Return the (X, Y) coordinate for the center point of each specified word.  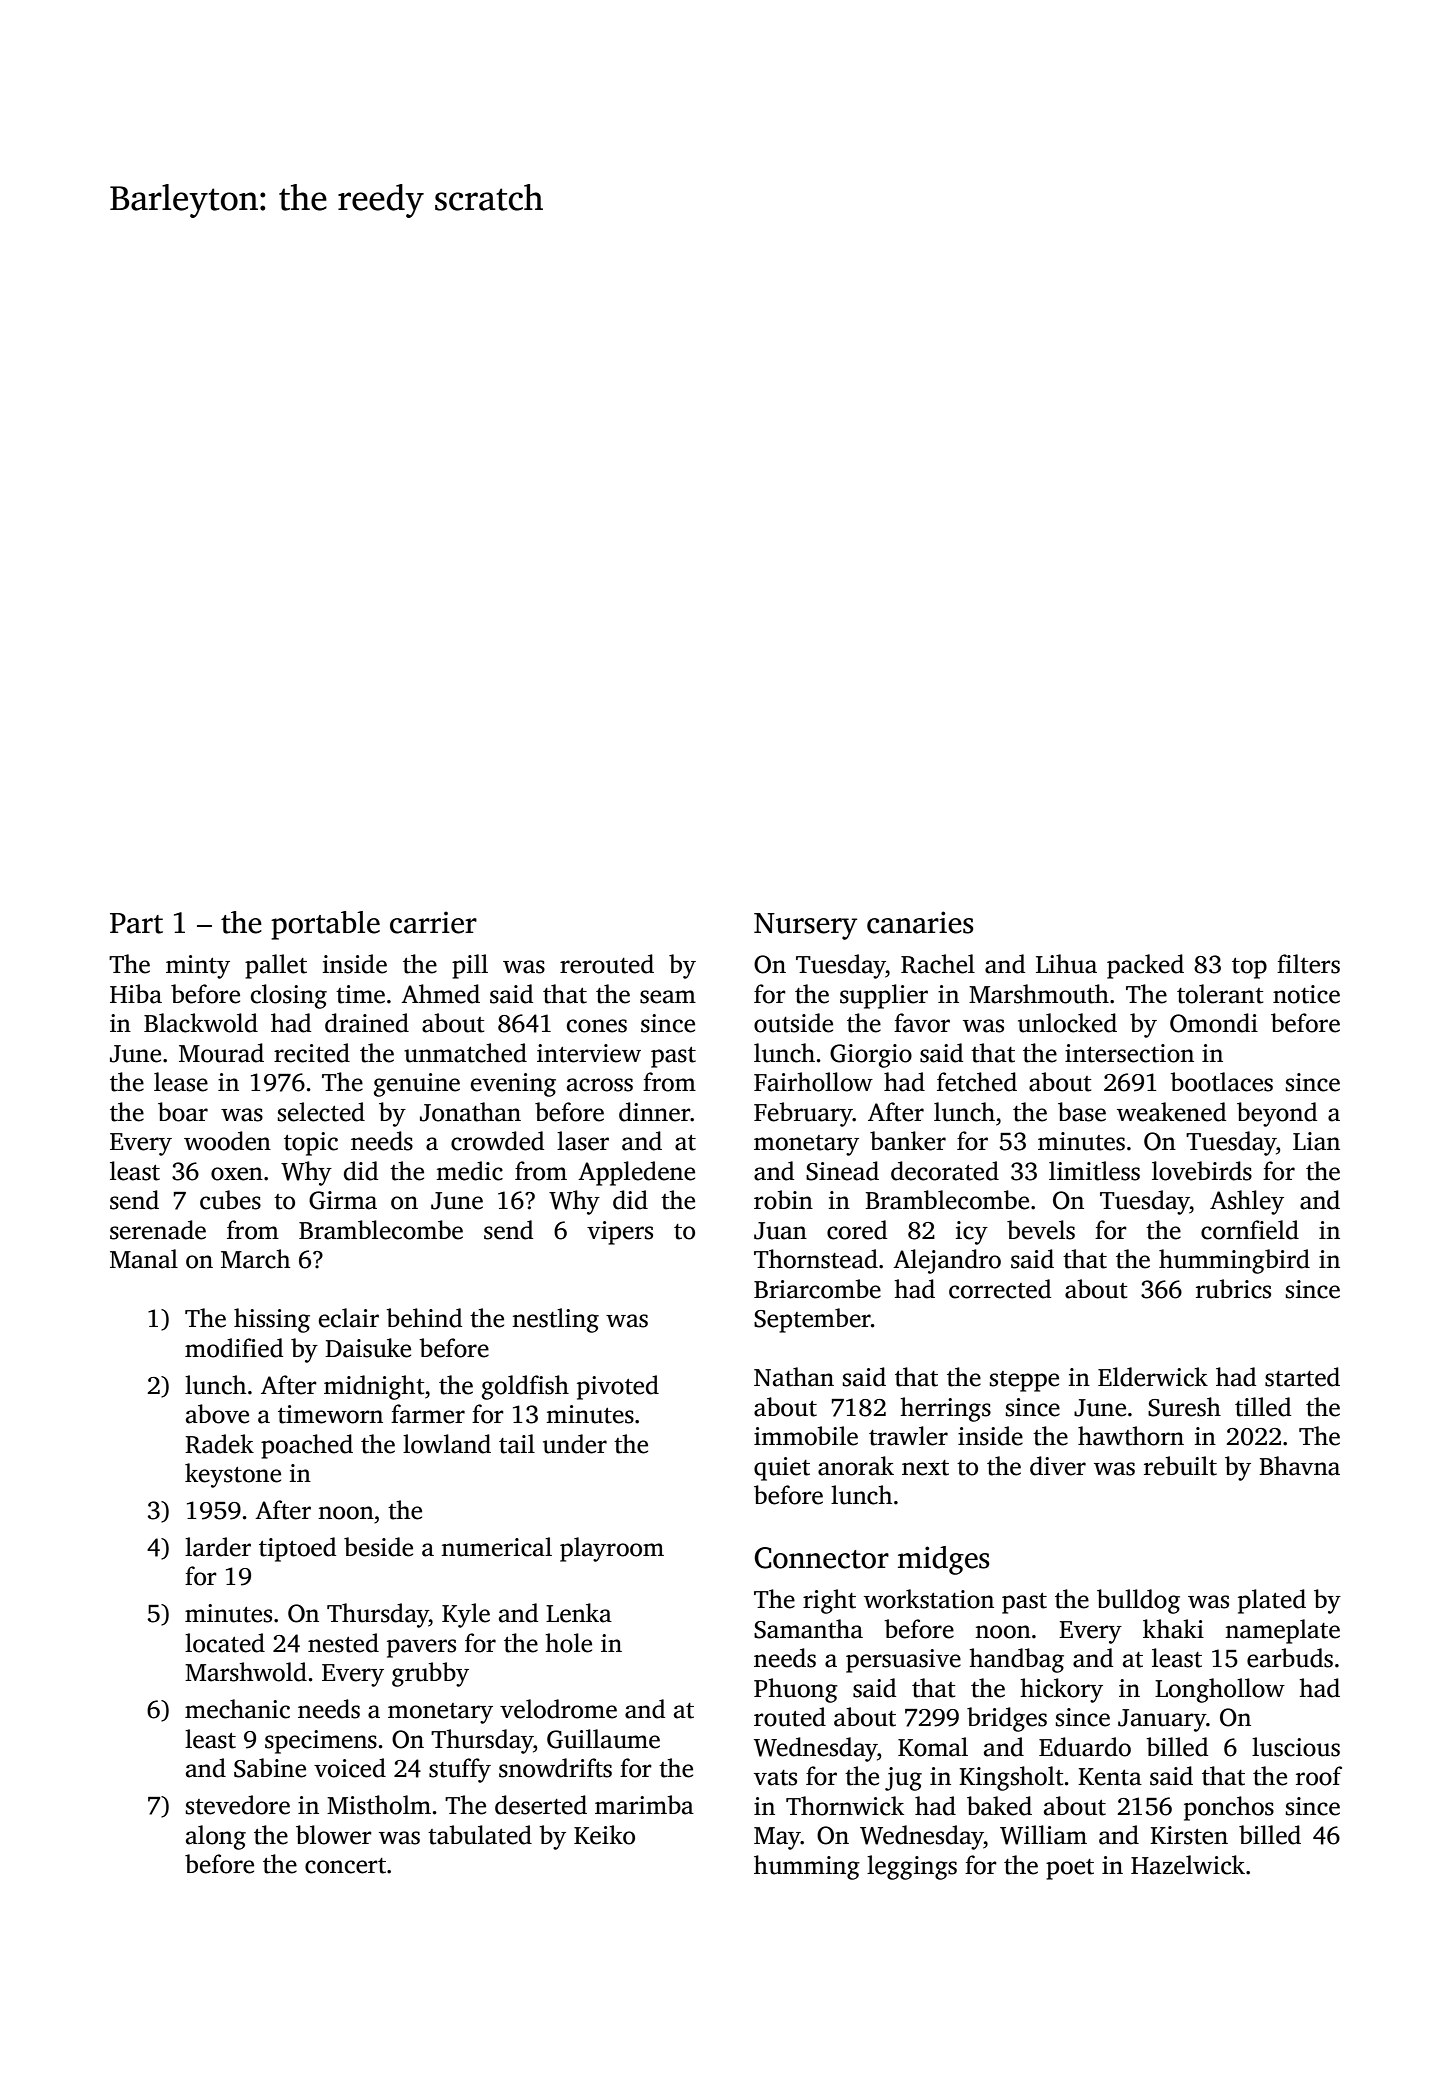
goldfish (525, 1387)
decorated (945, 1171)
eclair (349, 1318)
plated (1272, 1601)
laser (583, 1141)
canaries (920, 922)
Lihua (1066, 964)
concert (345, 1866)
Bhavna (1299, 1466)
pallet (276, 966)
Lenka (579, 1613)
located (225, 1643)
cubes (230, 1200)
